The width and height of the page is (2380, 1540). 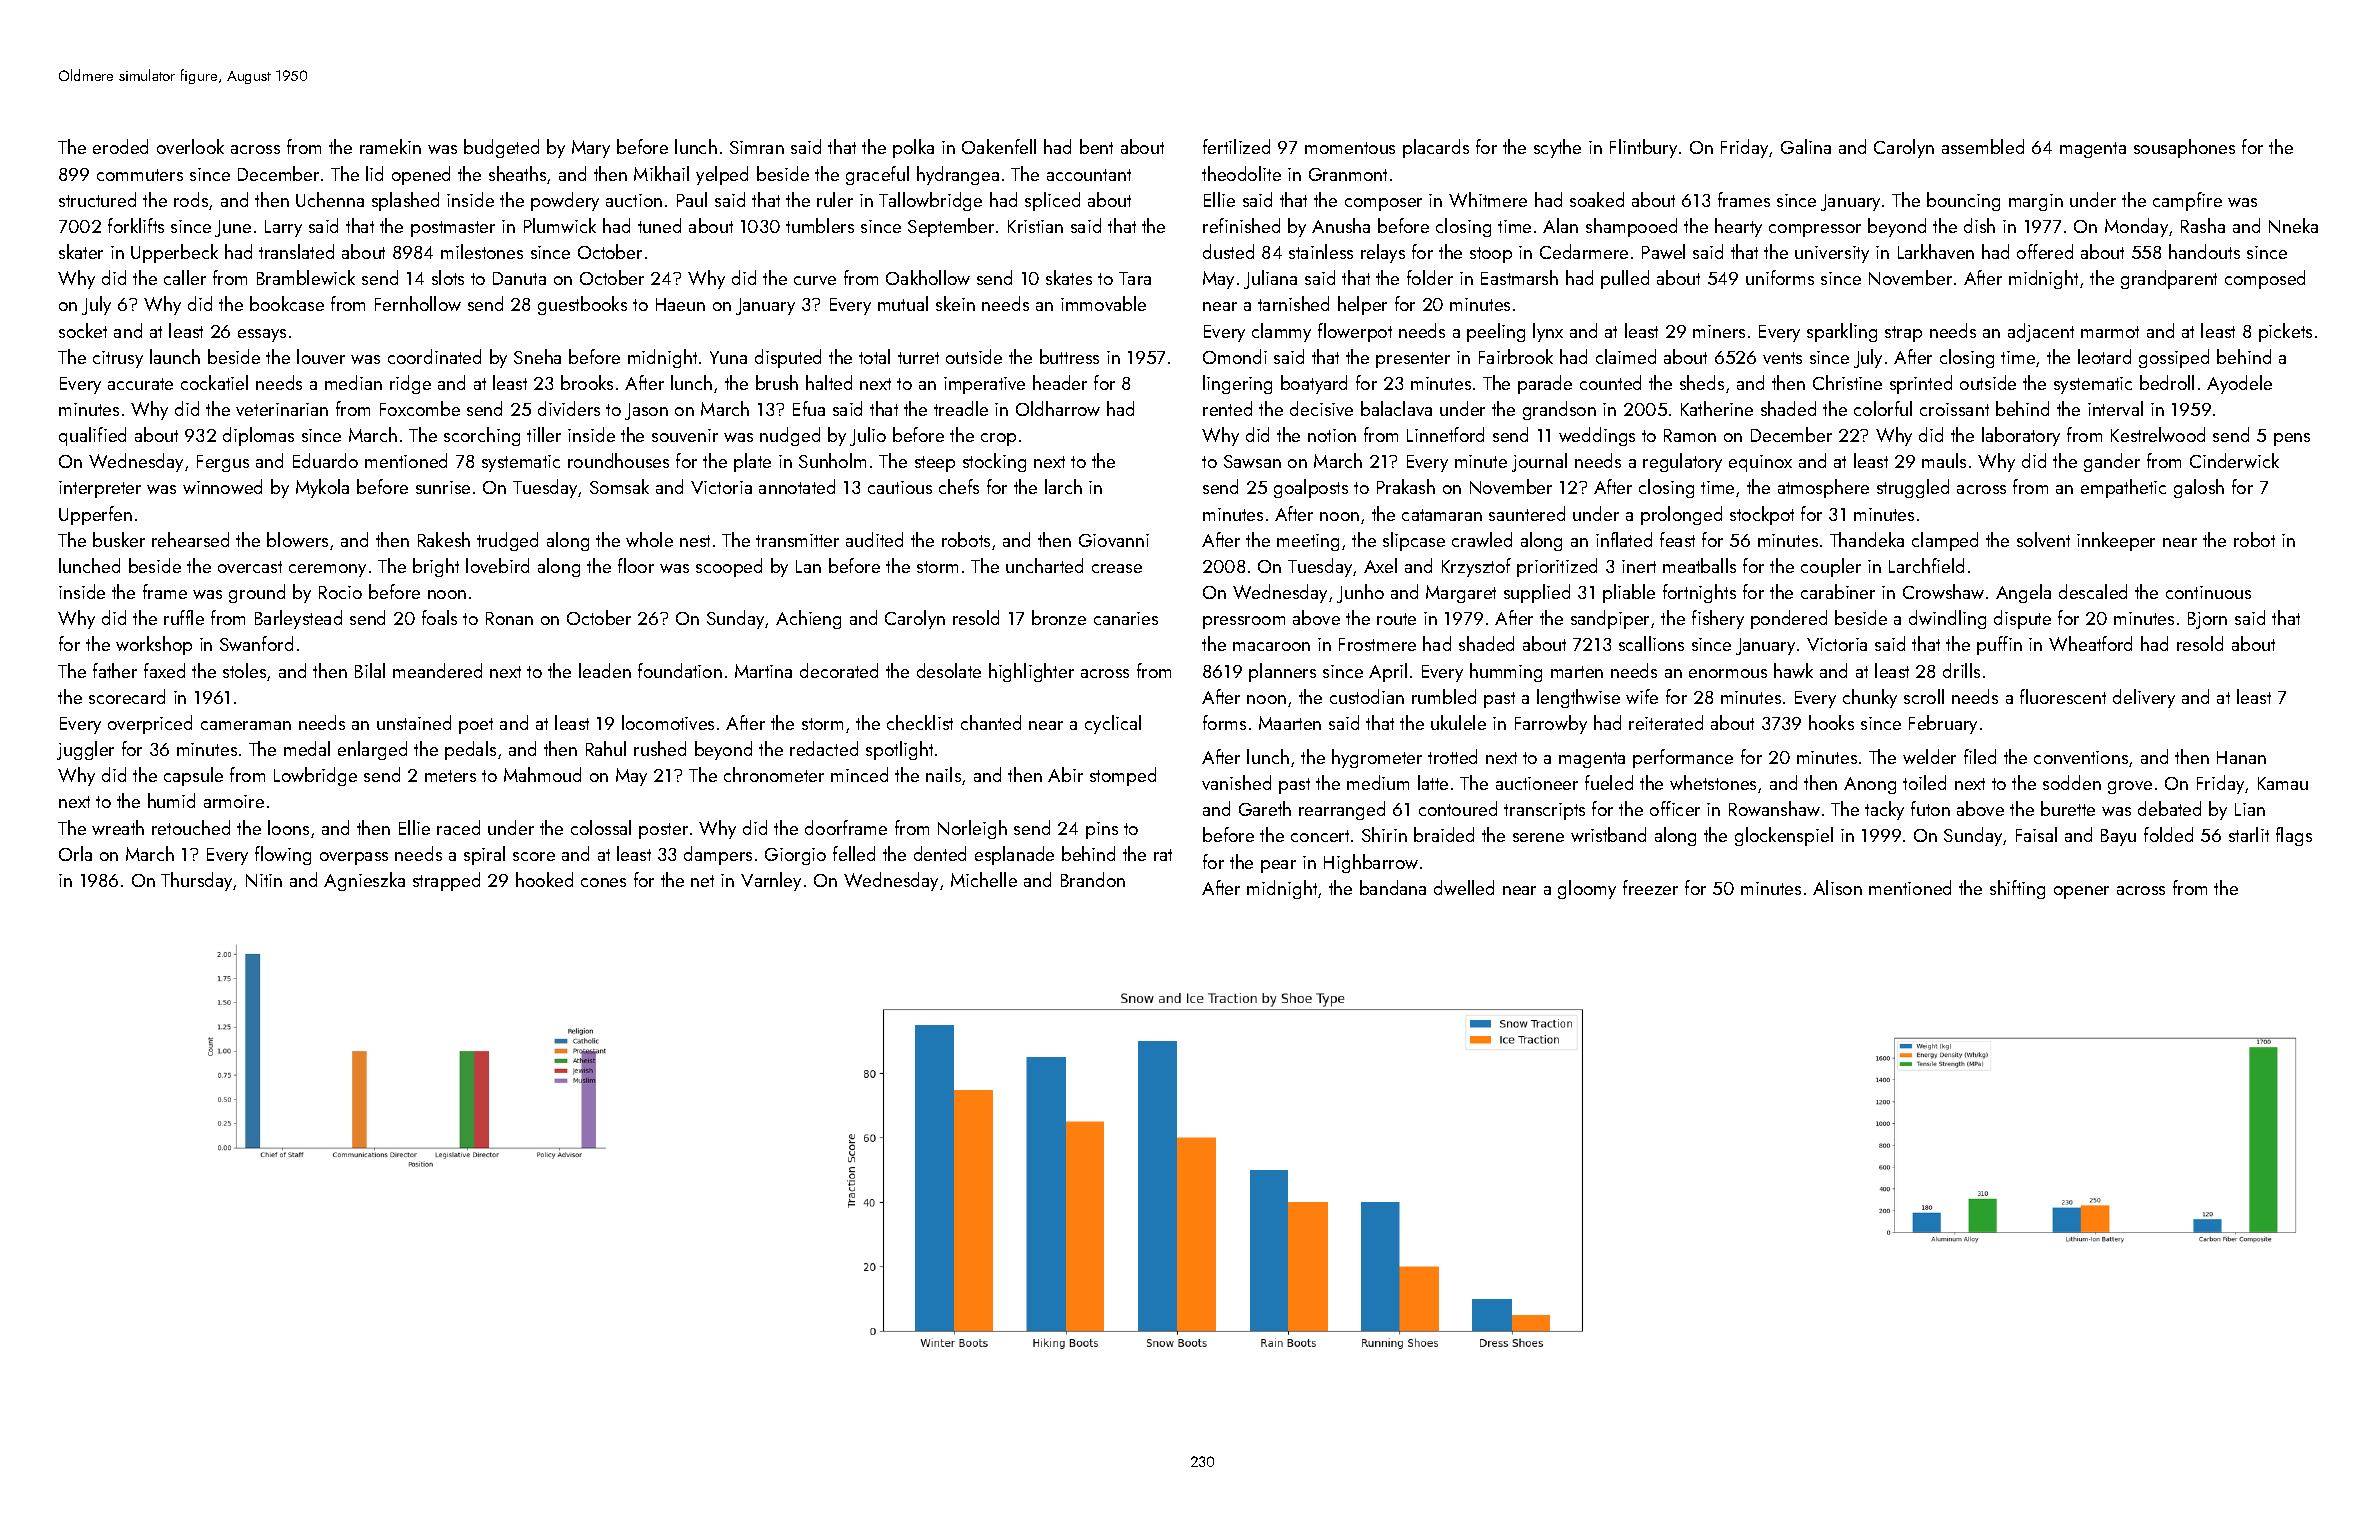 What do you see at coordinates (2169, 279) in the page?
I see `grandparent` at bounding box center [2169, 279].
